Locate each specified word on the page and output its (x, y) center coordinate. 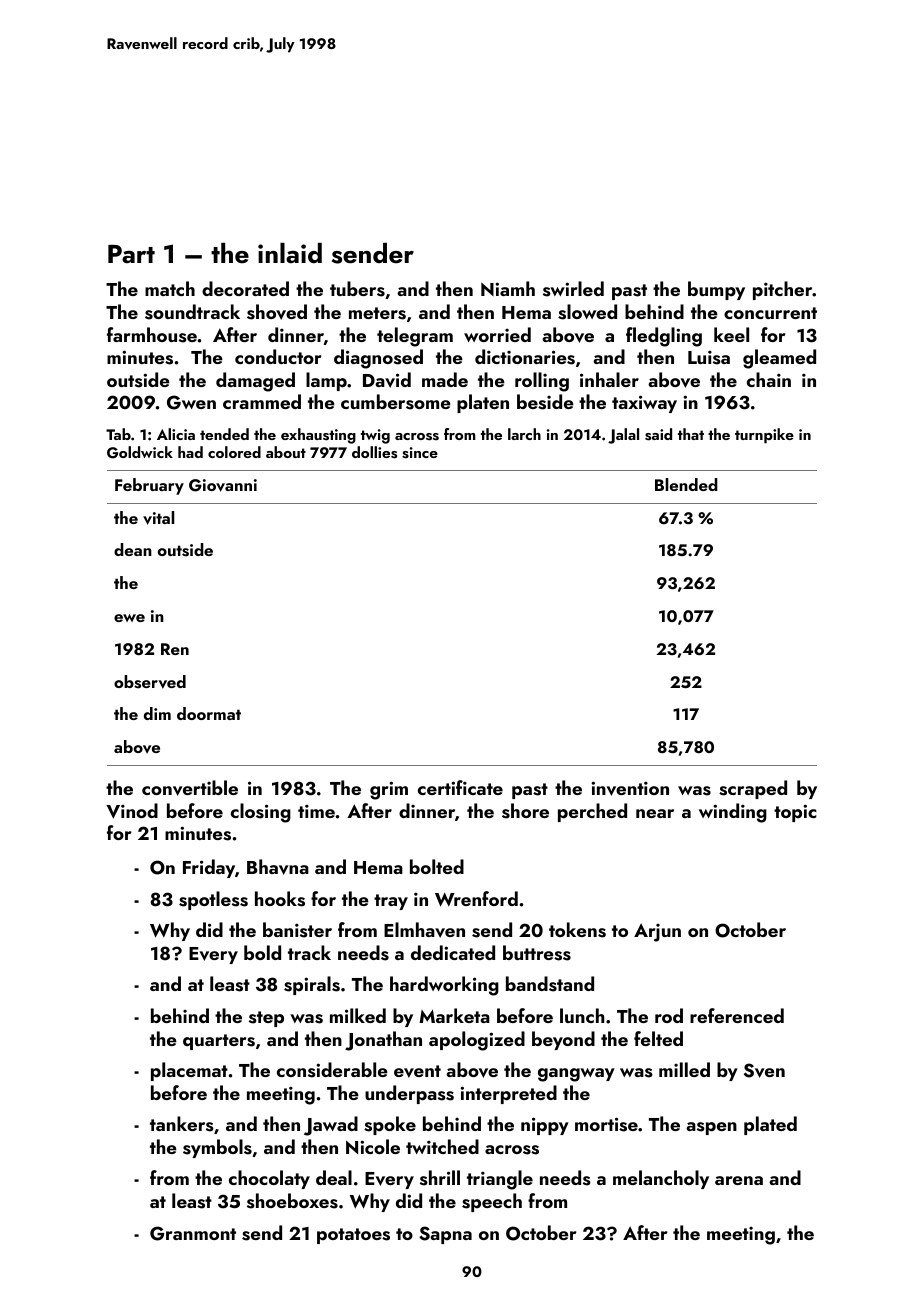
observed (150, 682)
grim (389, 790)
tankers (182, 1124)
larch (524, 434)
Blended (686, 484)
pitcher (782, 290)
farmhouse (152, 335)
